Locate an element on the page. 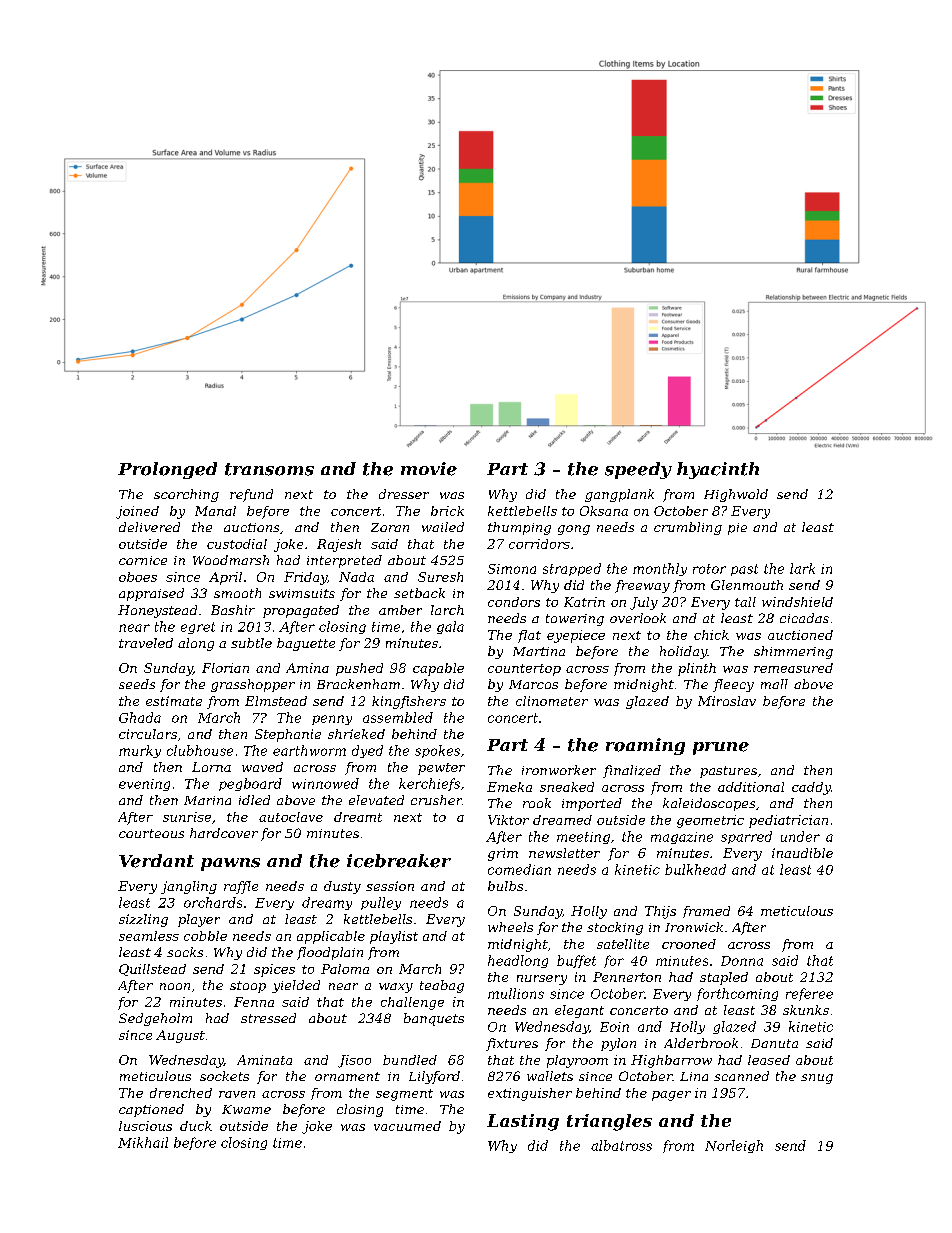 Image resolution: width=952 pixels, height=1233 pixels. Emeka is located at coordinates (509, 787).
